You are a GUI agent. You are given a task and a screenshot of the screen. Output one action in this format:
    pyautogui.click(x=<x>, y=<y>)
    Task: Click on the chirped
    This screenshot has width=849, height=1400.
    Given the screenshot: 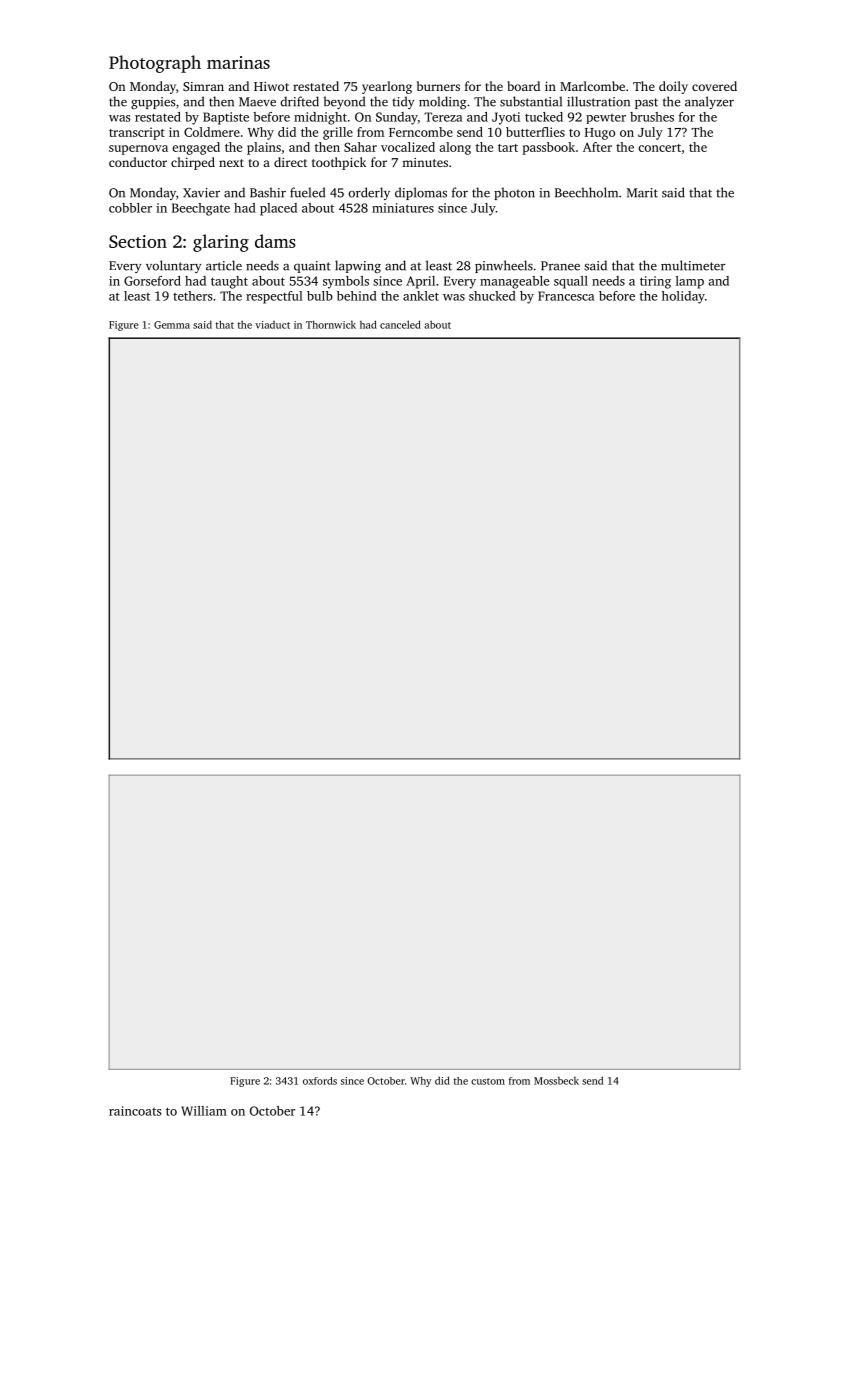 What is the action you would take?
    pyautogui.click(x=193, y=163)
